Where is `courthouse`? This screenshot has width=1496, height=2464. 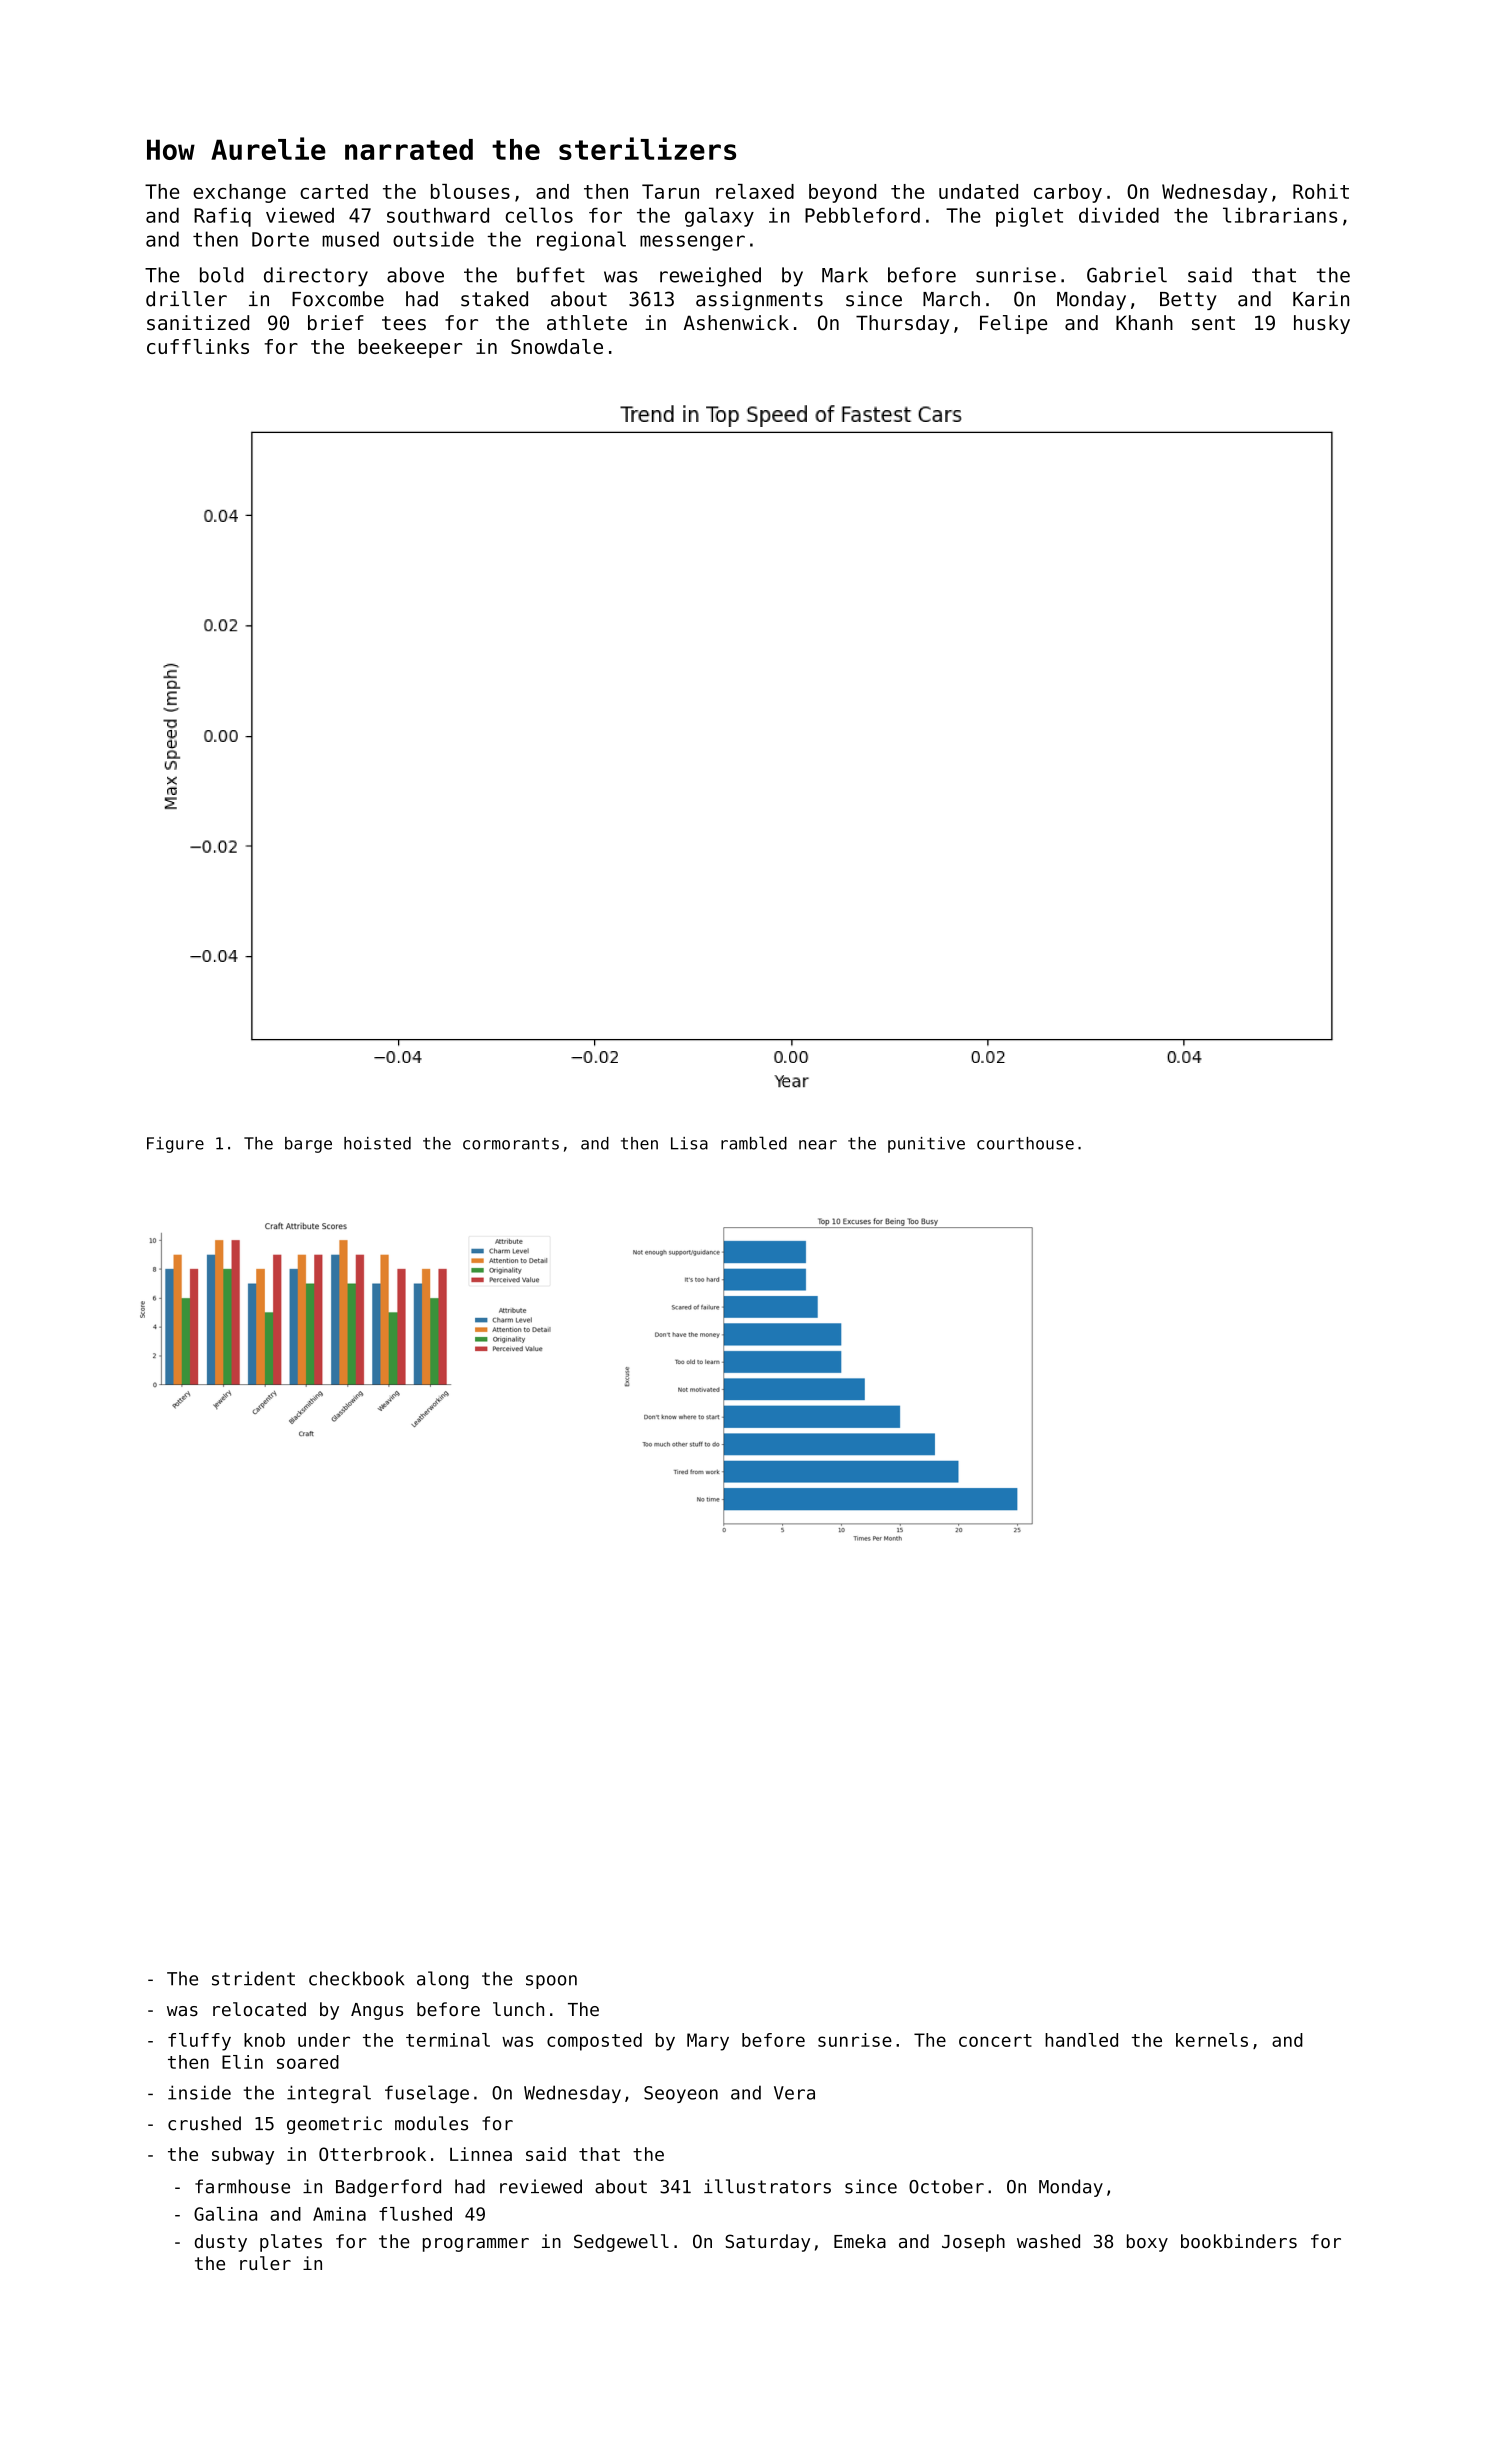 courthouse is located at coordinates (1025, 1143).
